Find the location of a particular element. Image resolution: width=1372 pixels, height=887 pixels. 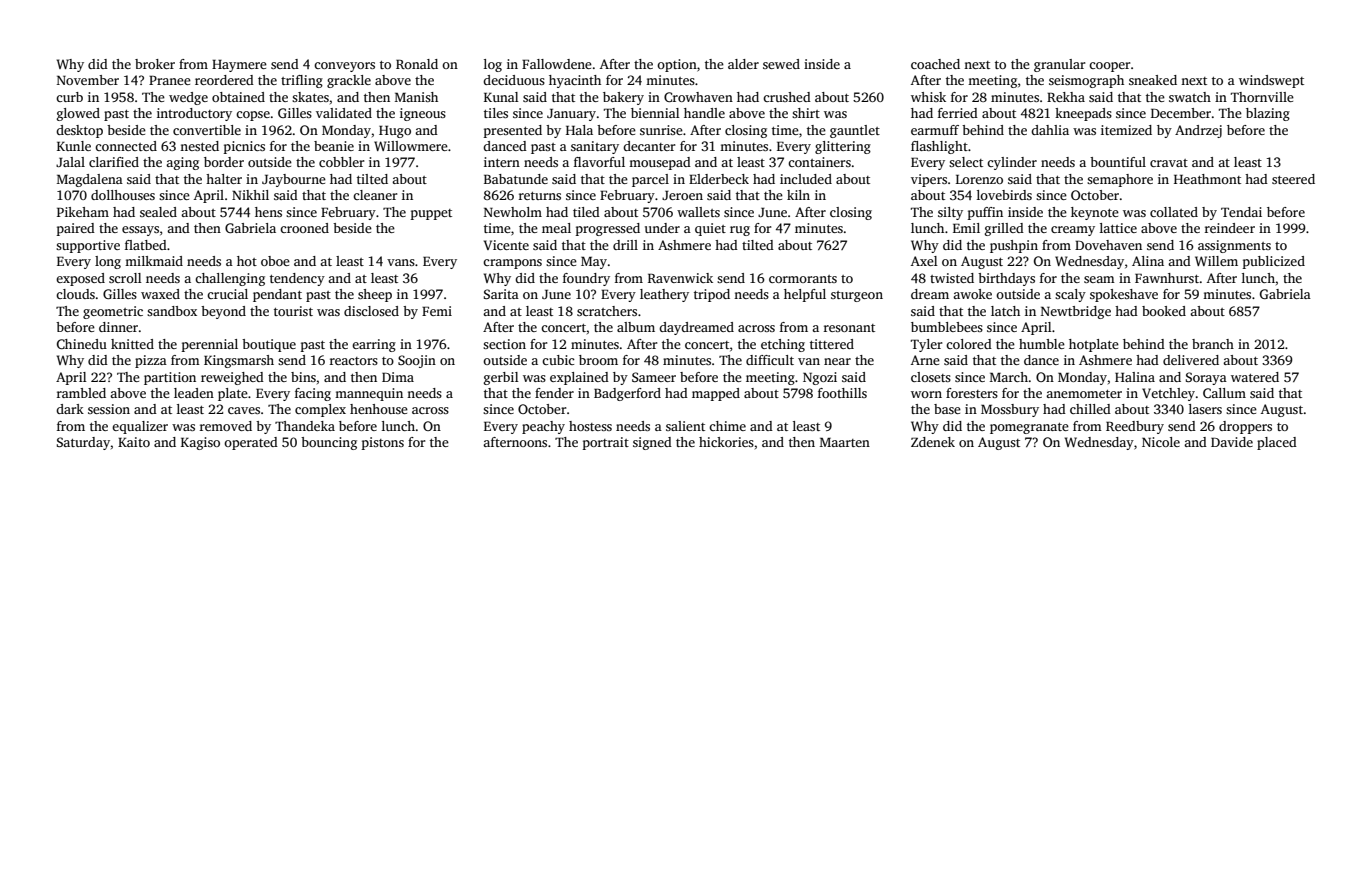

March is located at coordinates (1009, 377).
